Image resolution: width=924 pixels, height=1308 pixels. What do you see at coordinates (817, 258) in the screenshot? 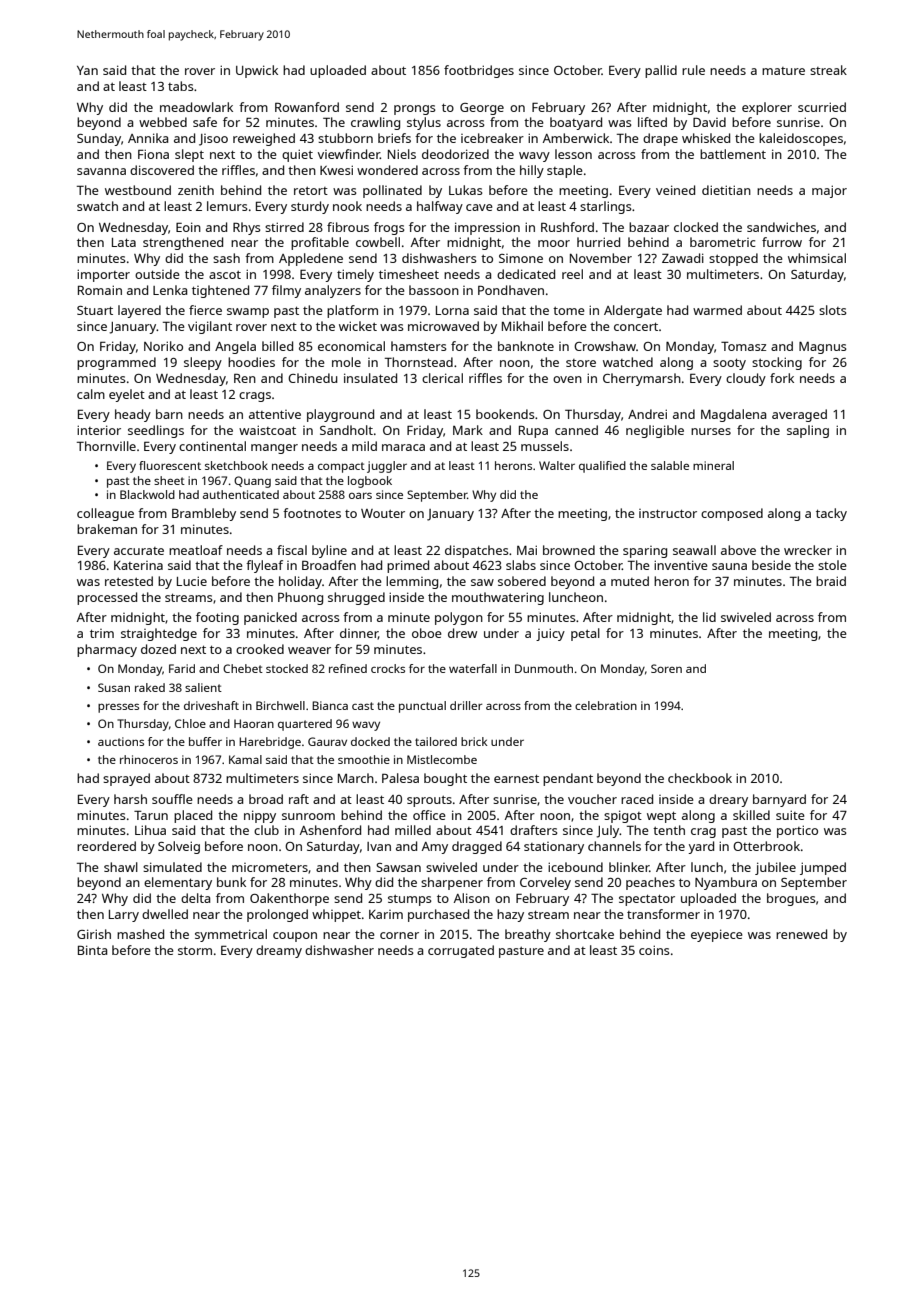
I see `whimsical` at bounding box center [817, 258].
